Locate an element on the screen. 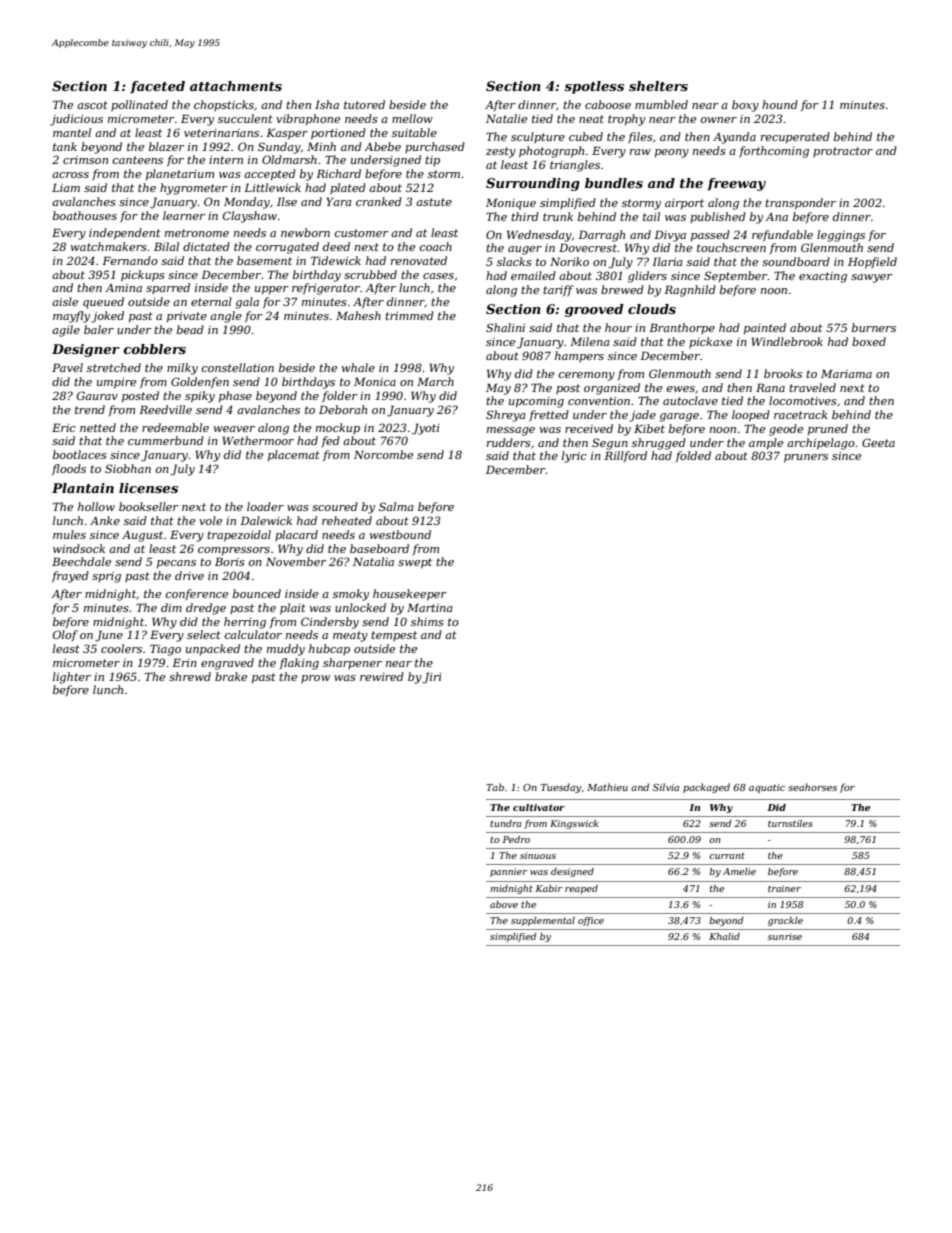  above is located at coordinates (504, 904).
